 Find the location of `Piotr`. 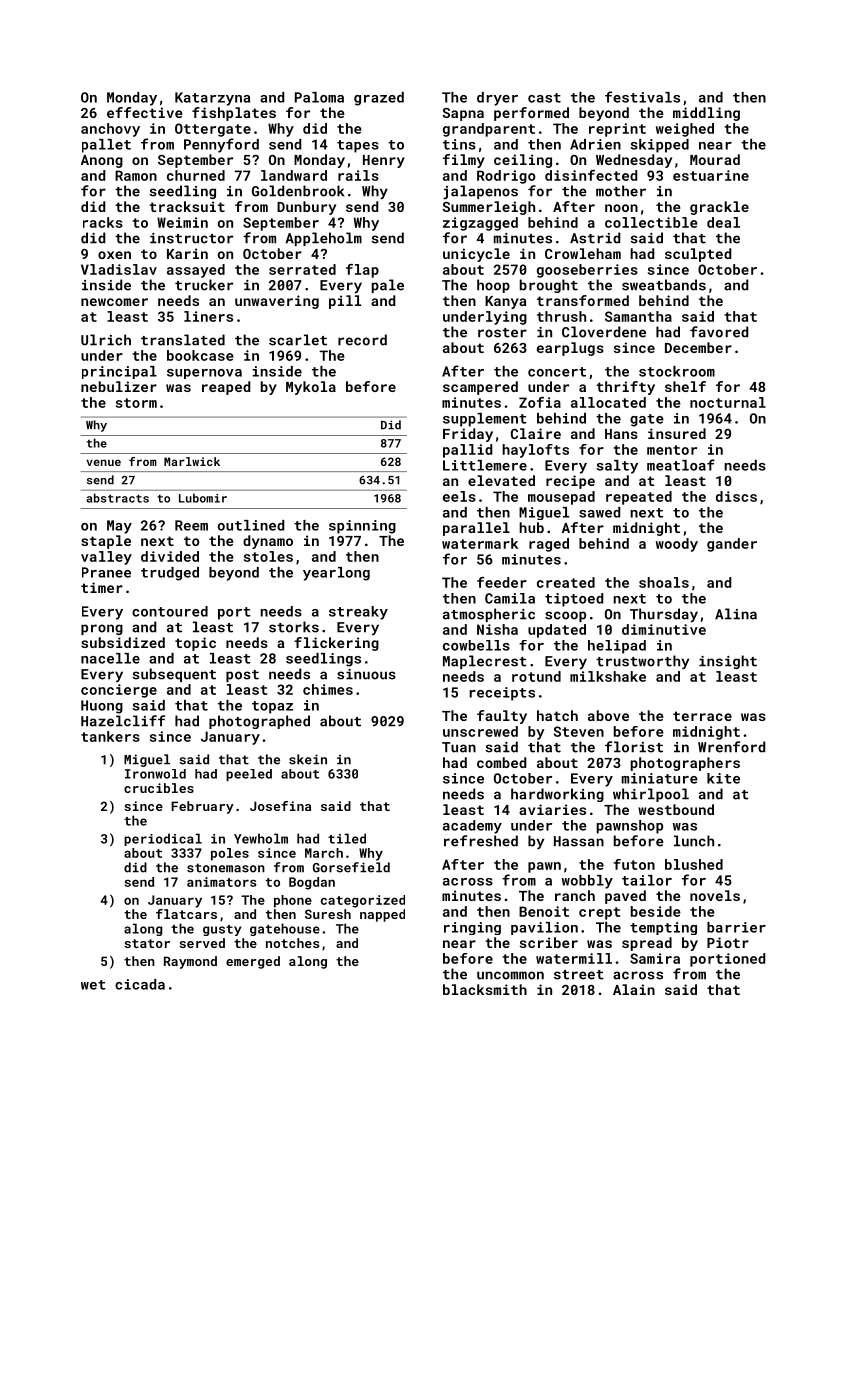

Piotr is located at coordinates (728, 942).
